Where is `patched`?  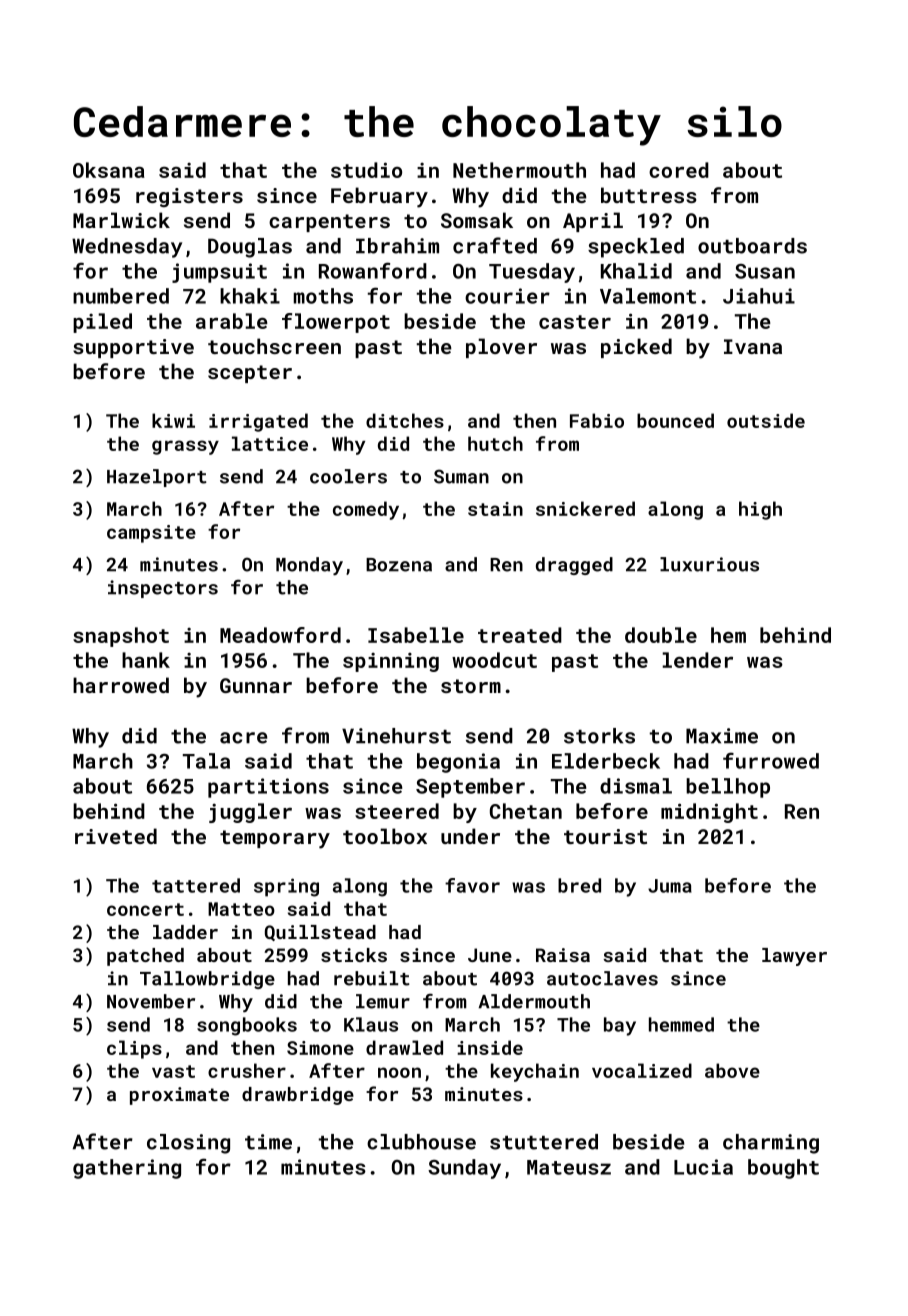
patched is located at coordinates (145, 957).
